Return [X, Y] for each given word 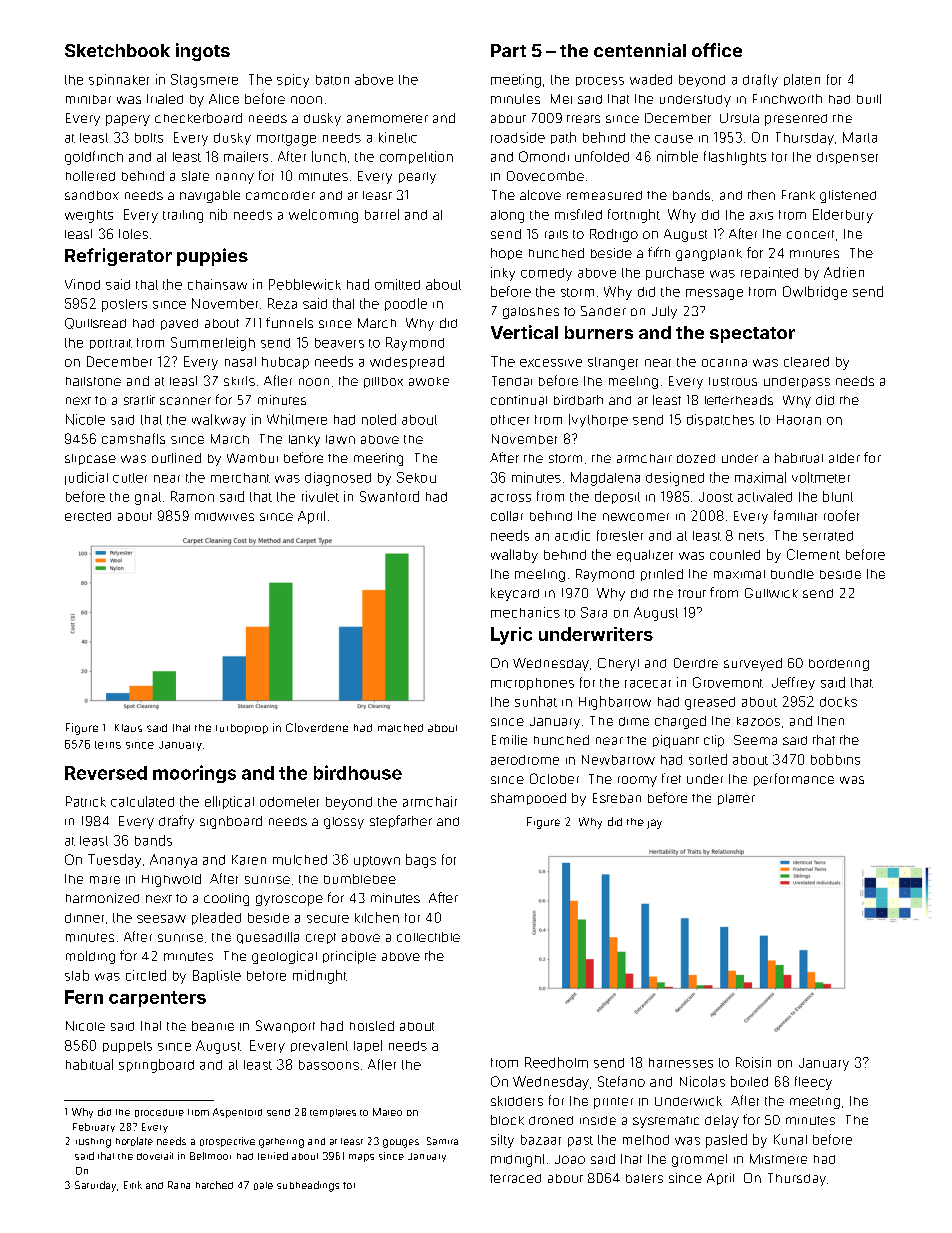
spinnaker [119, 80]
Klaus [128, 728]
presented [796, 120]
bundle [792, 574]
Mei [561, 99]
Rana [179, 1185]
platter [736, 799]
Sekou [416, 477]
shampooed [528, 799]
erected [88, 516]
